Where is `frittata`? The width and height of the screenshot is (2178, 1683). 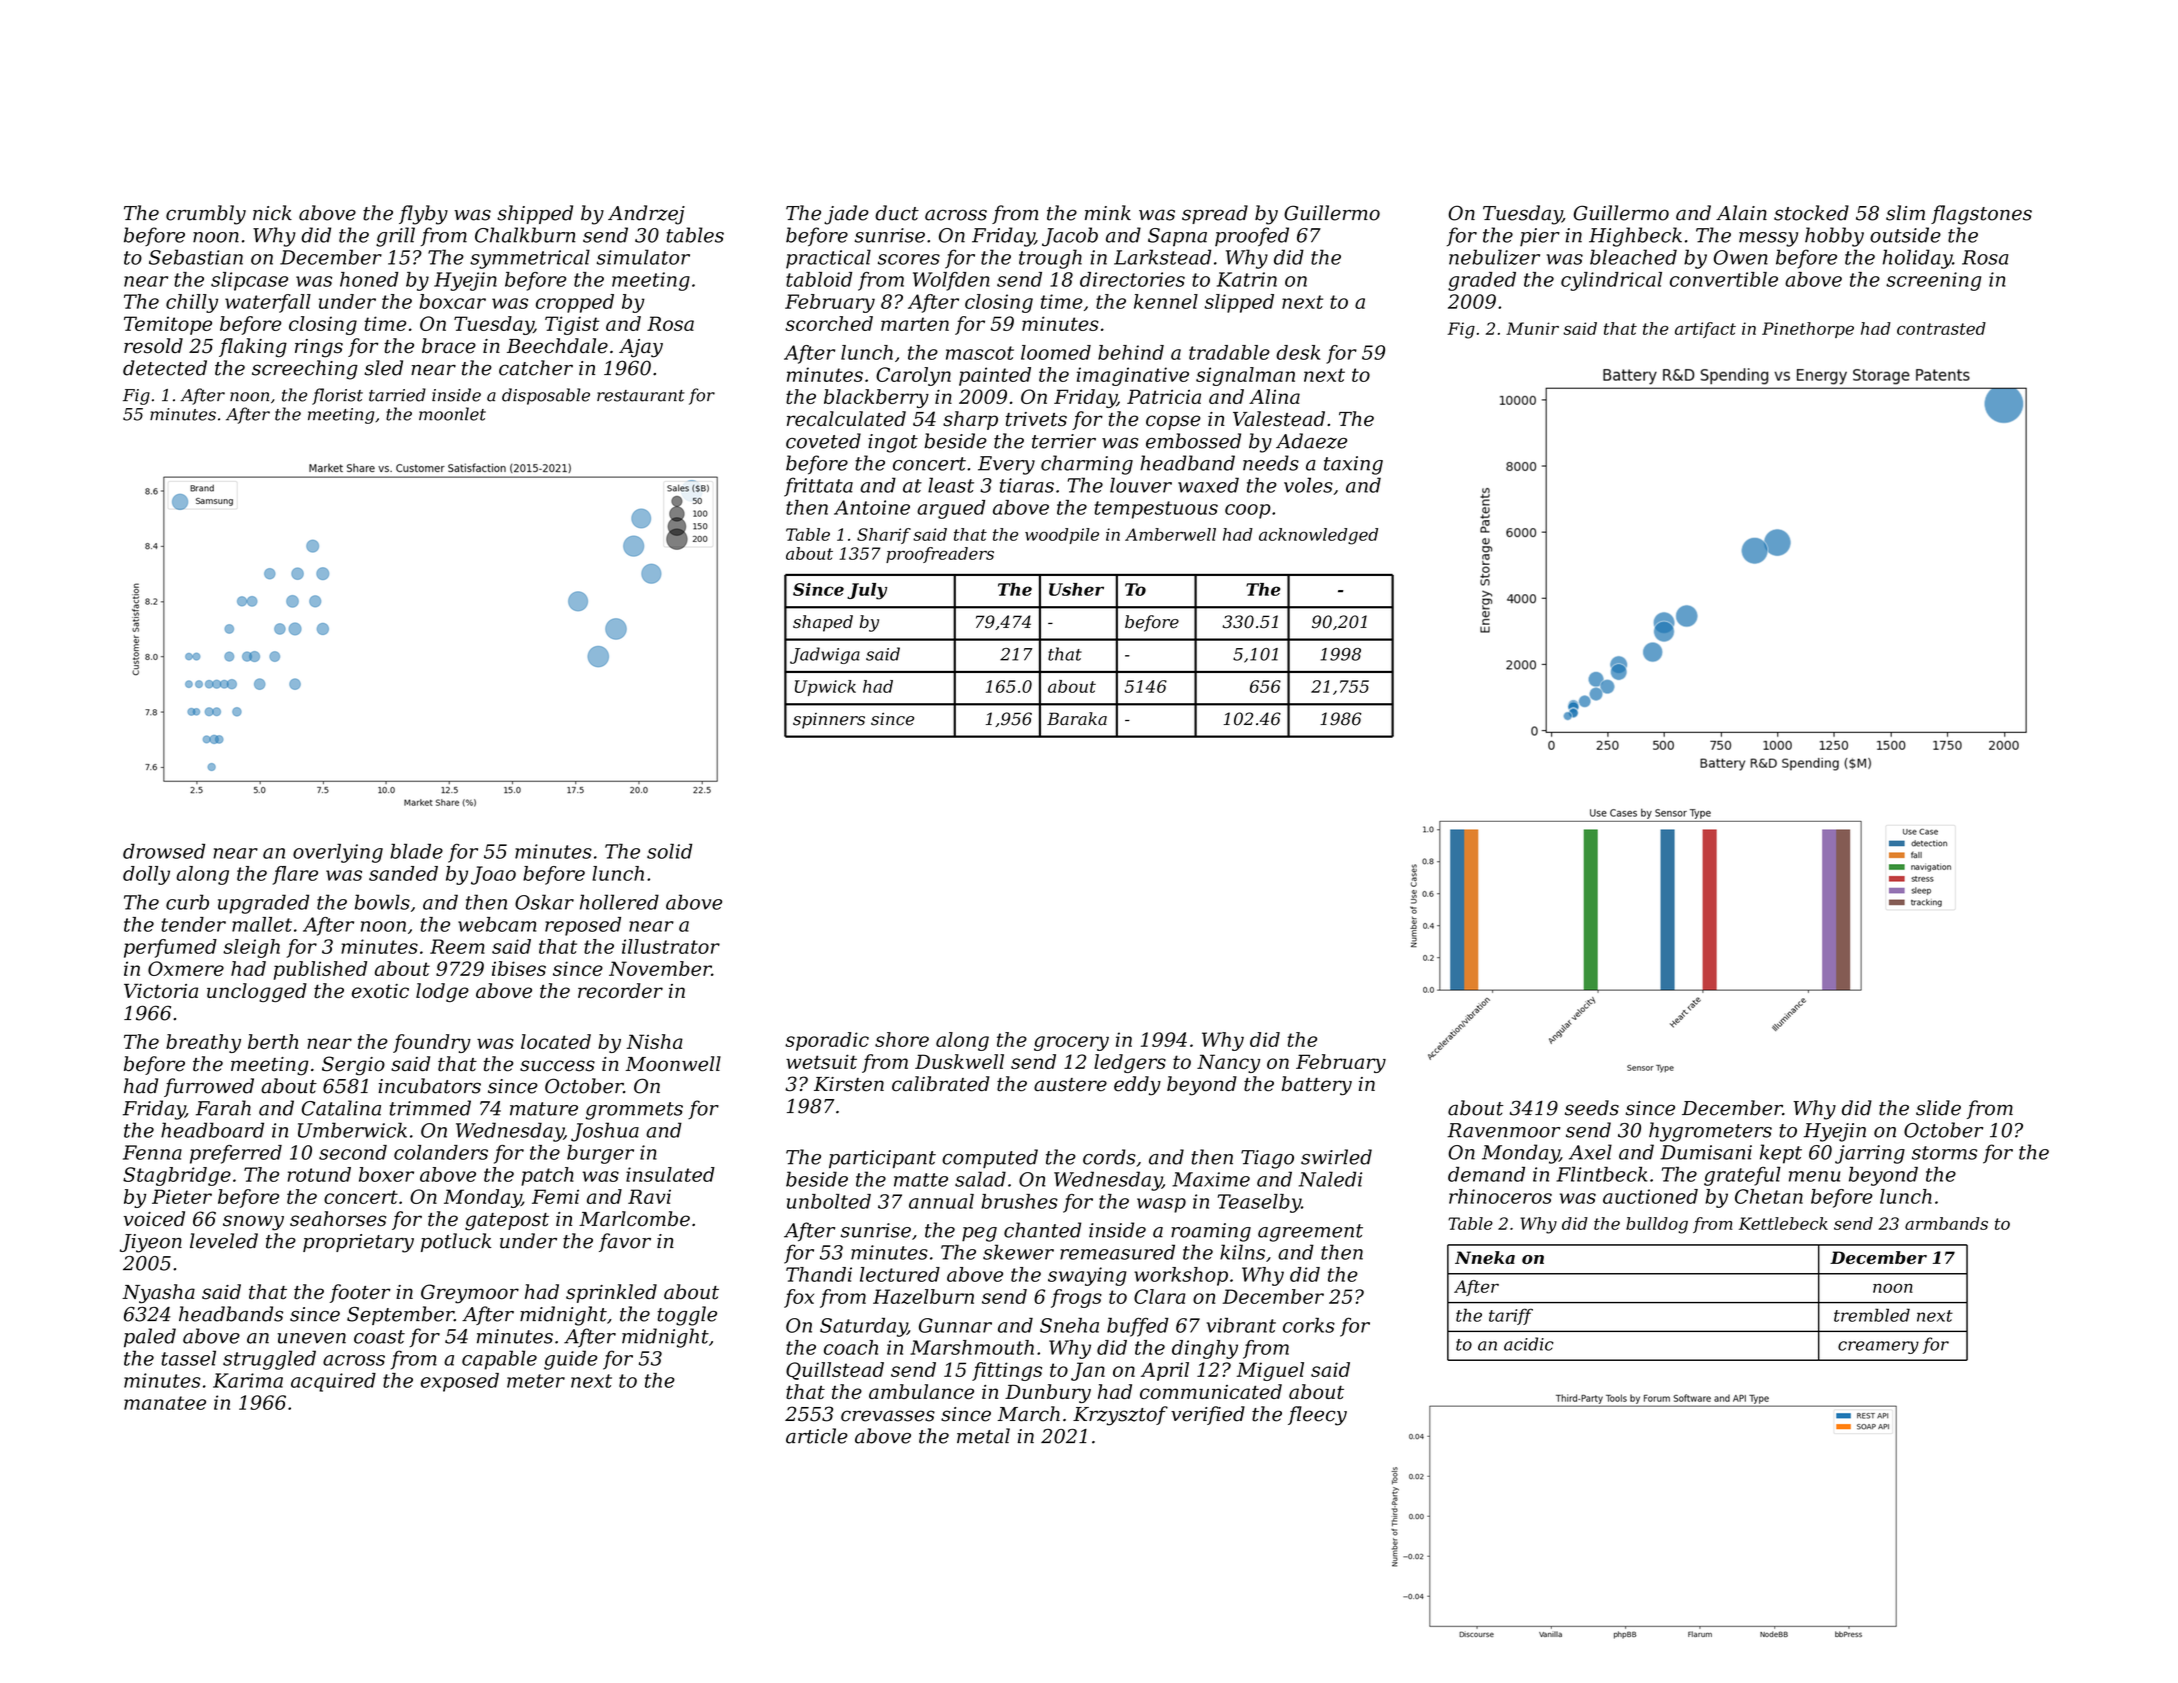 frittata is located at coordinates (818, 487).
